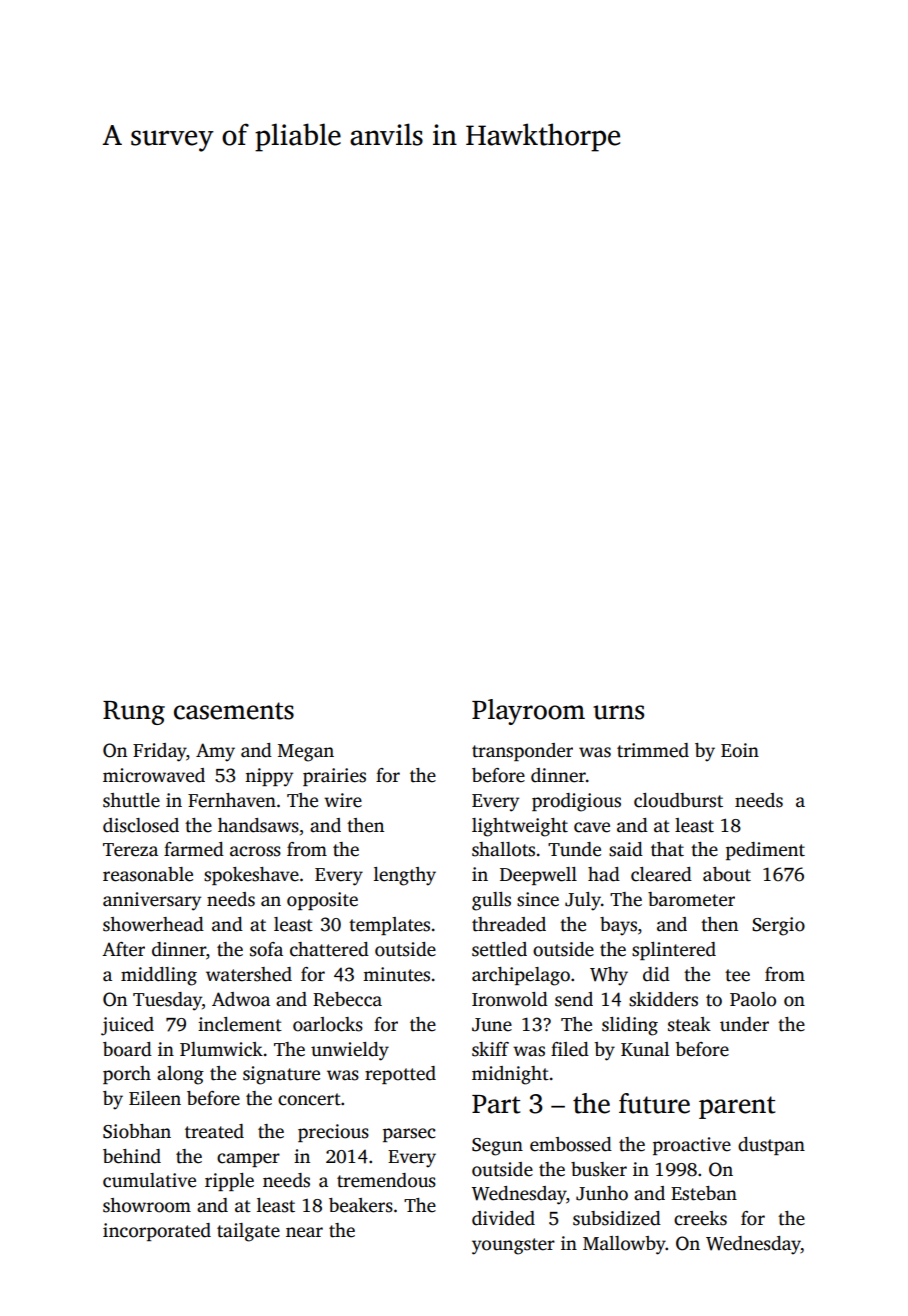 This screenshot has height=1316, width=908. What do you see at coordinates (157, 1232) in the screenshot?
I see `incorporated` at bounding box center [157, 1232].
